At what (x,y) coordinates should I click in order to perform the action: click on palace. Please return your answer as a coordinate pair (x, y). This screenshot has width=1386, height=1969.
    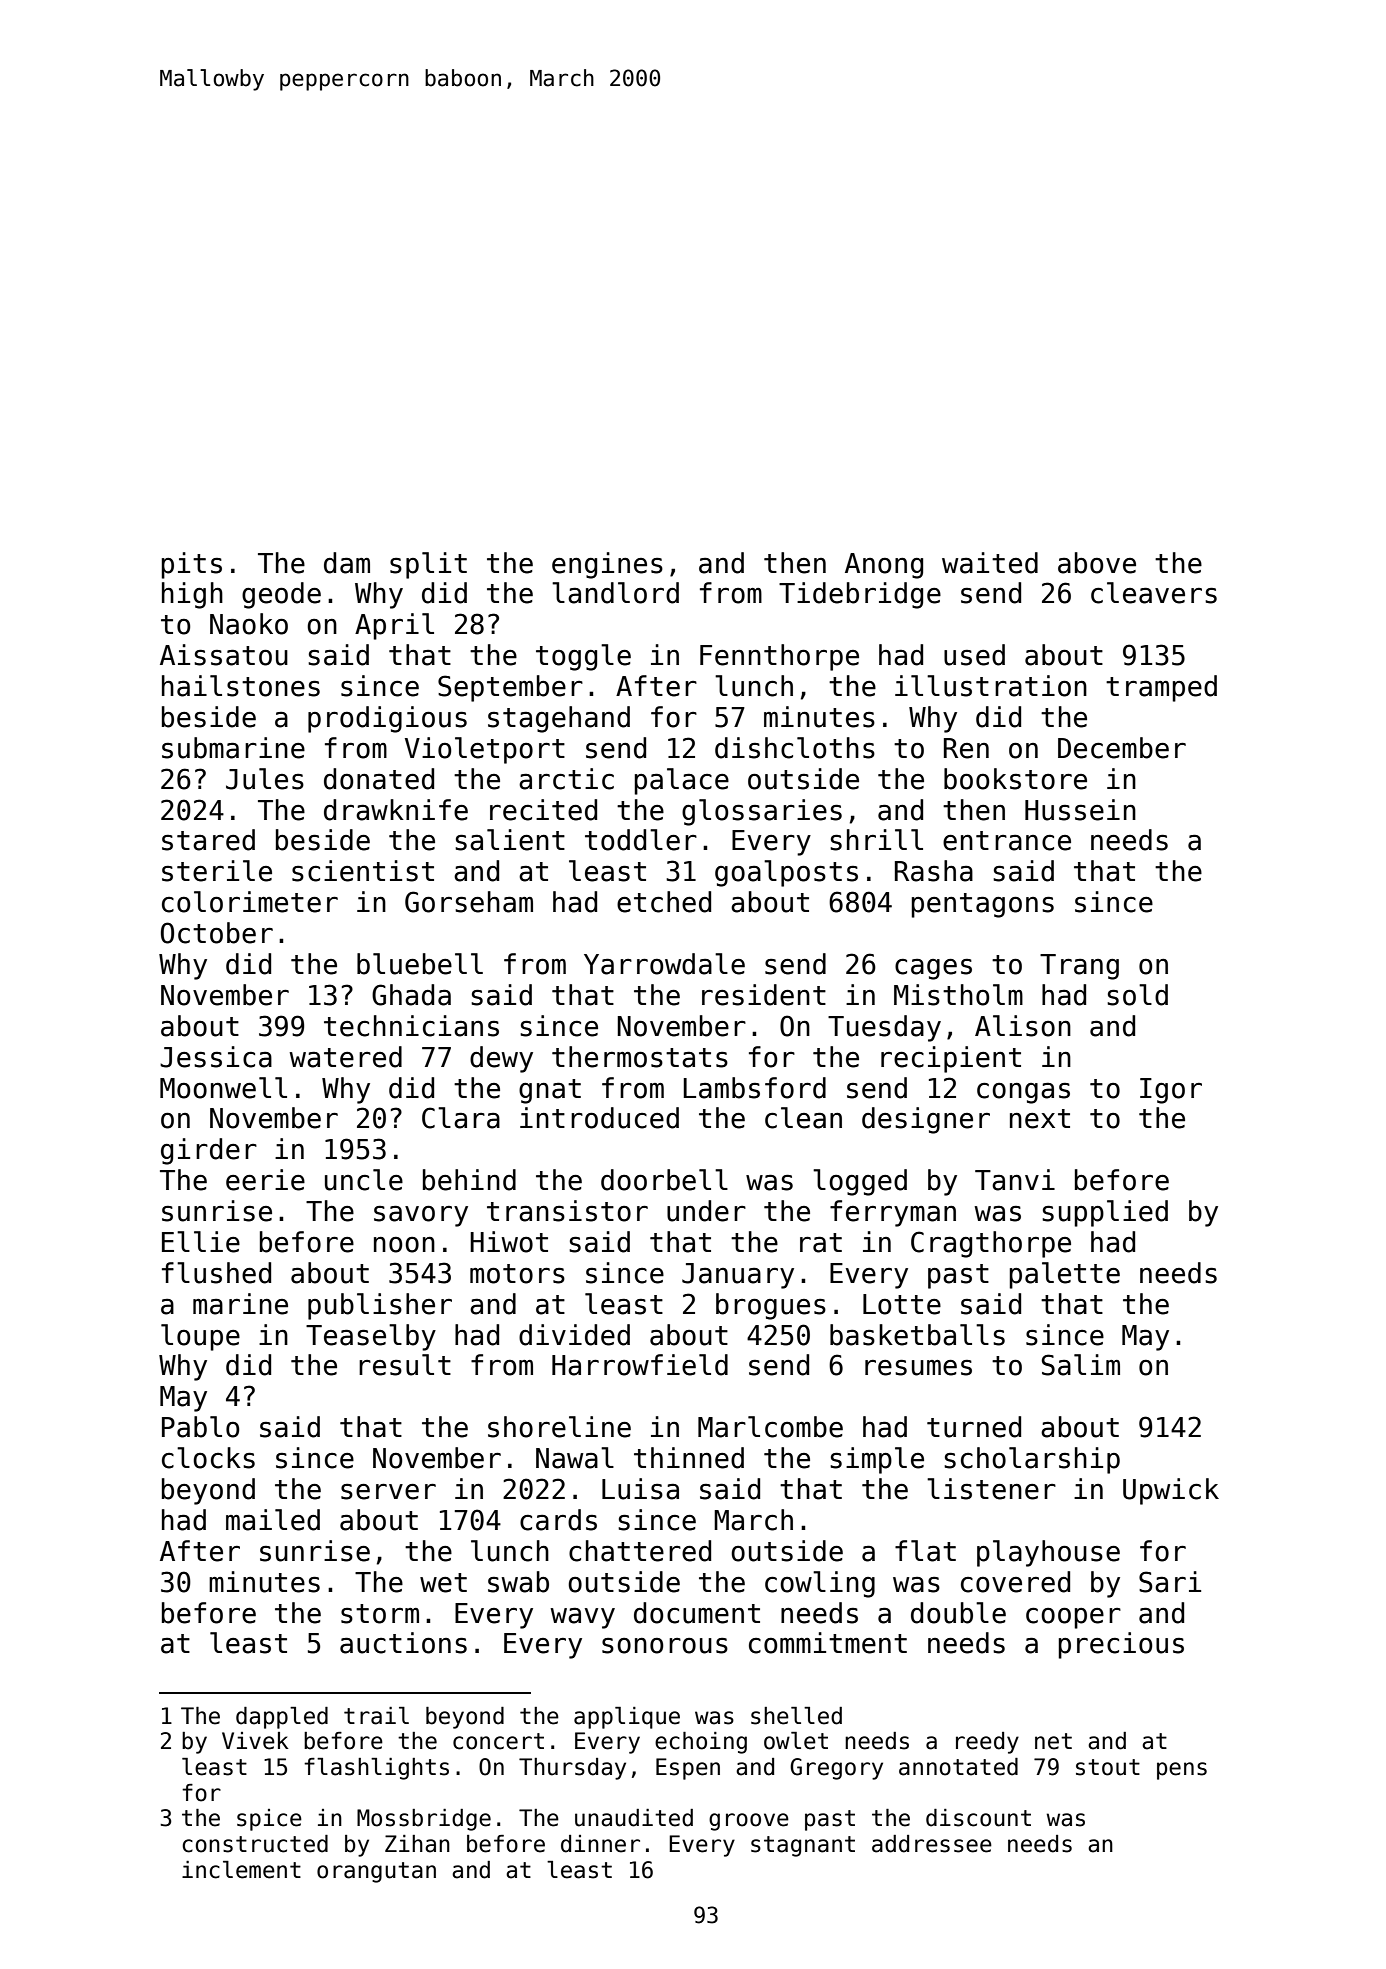
    Looking at the image, I should click on (681, 781).
